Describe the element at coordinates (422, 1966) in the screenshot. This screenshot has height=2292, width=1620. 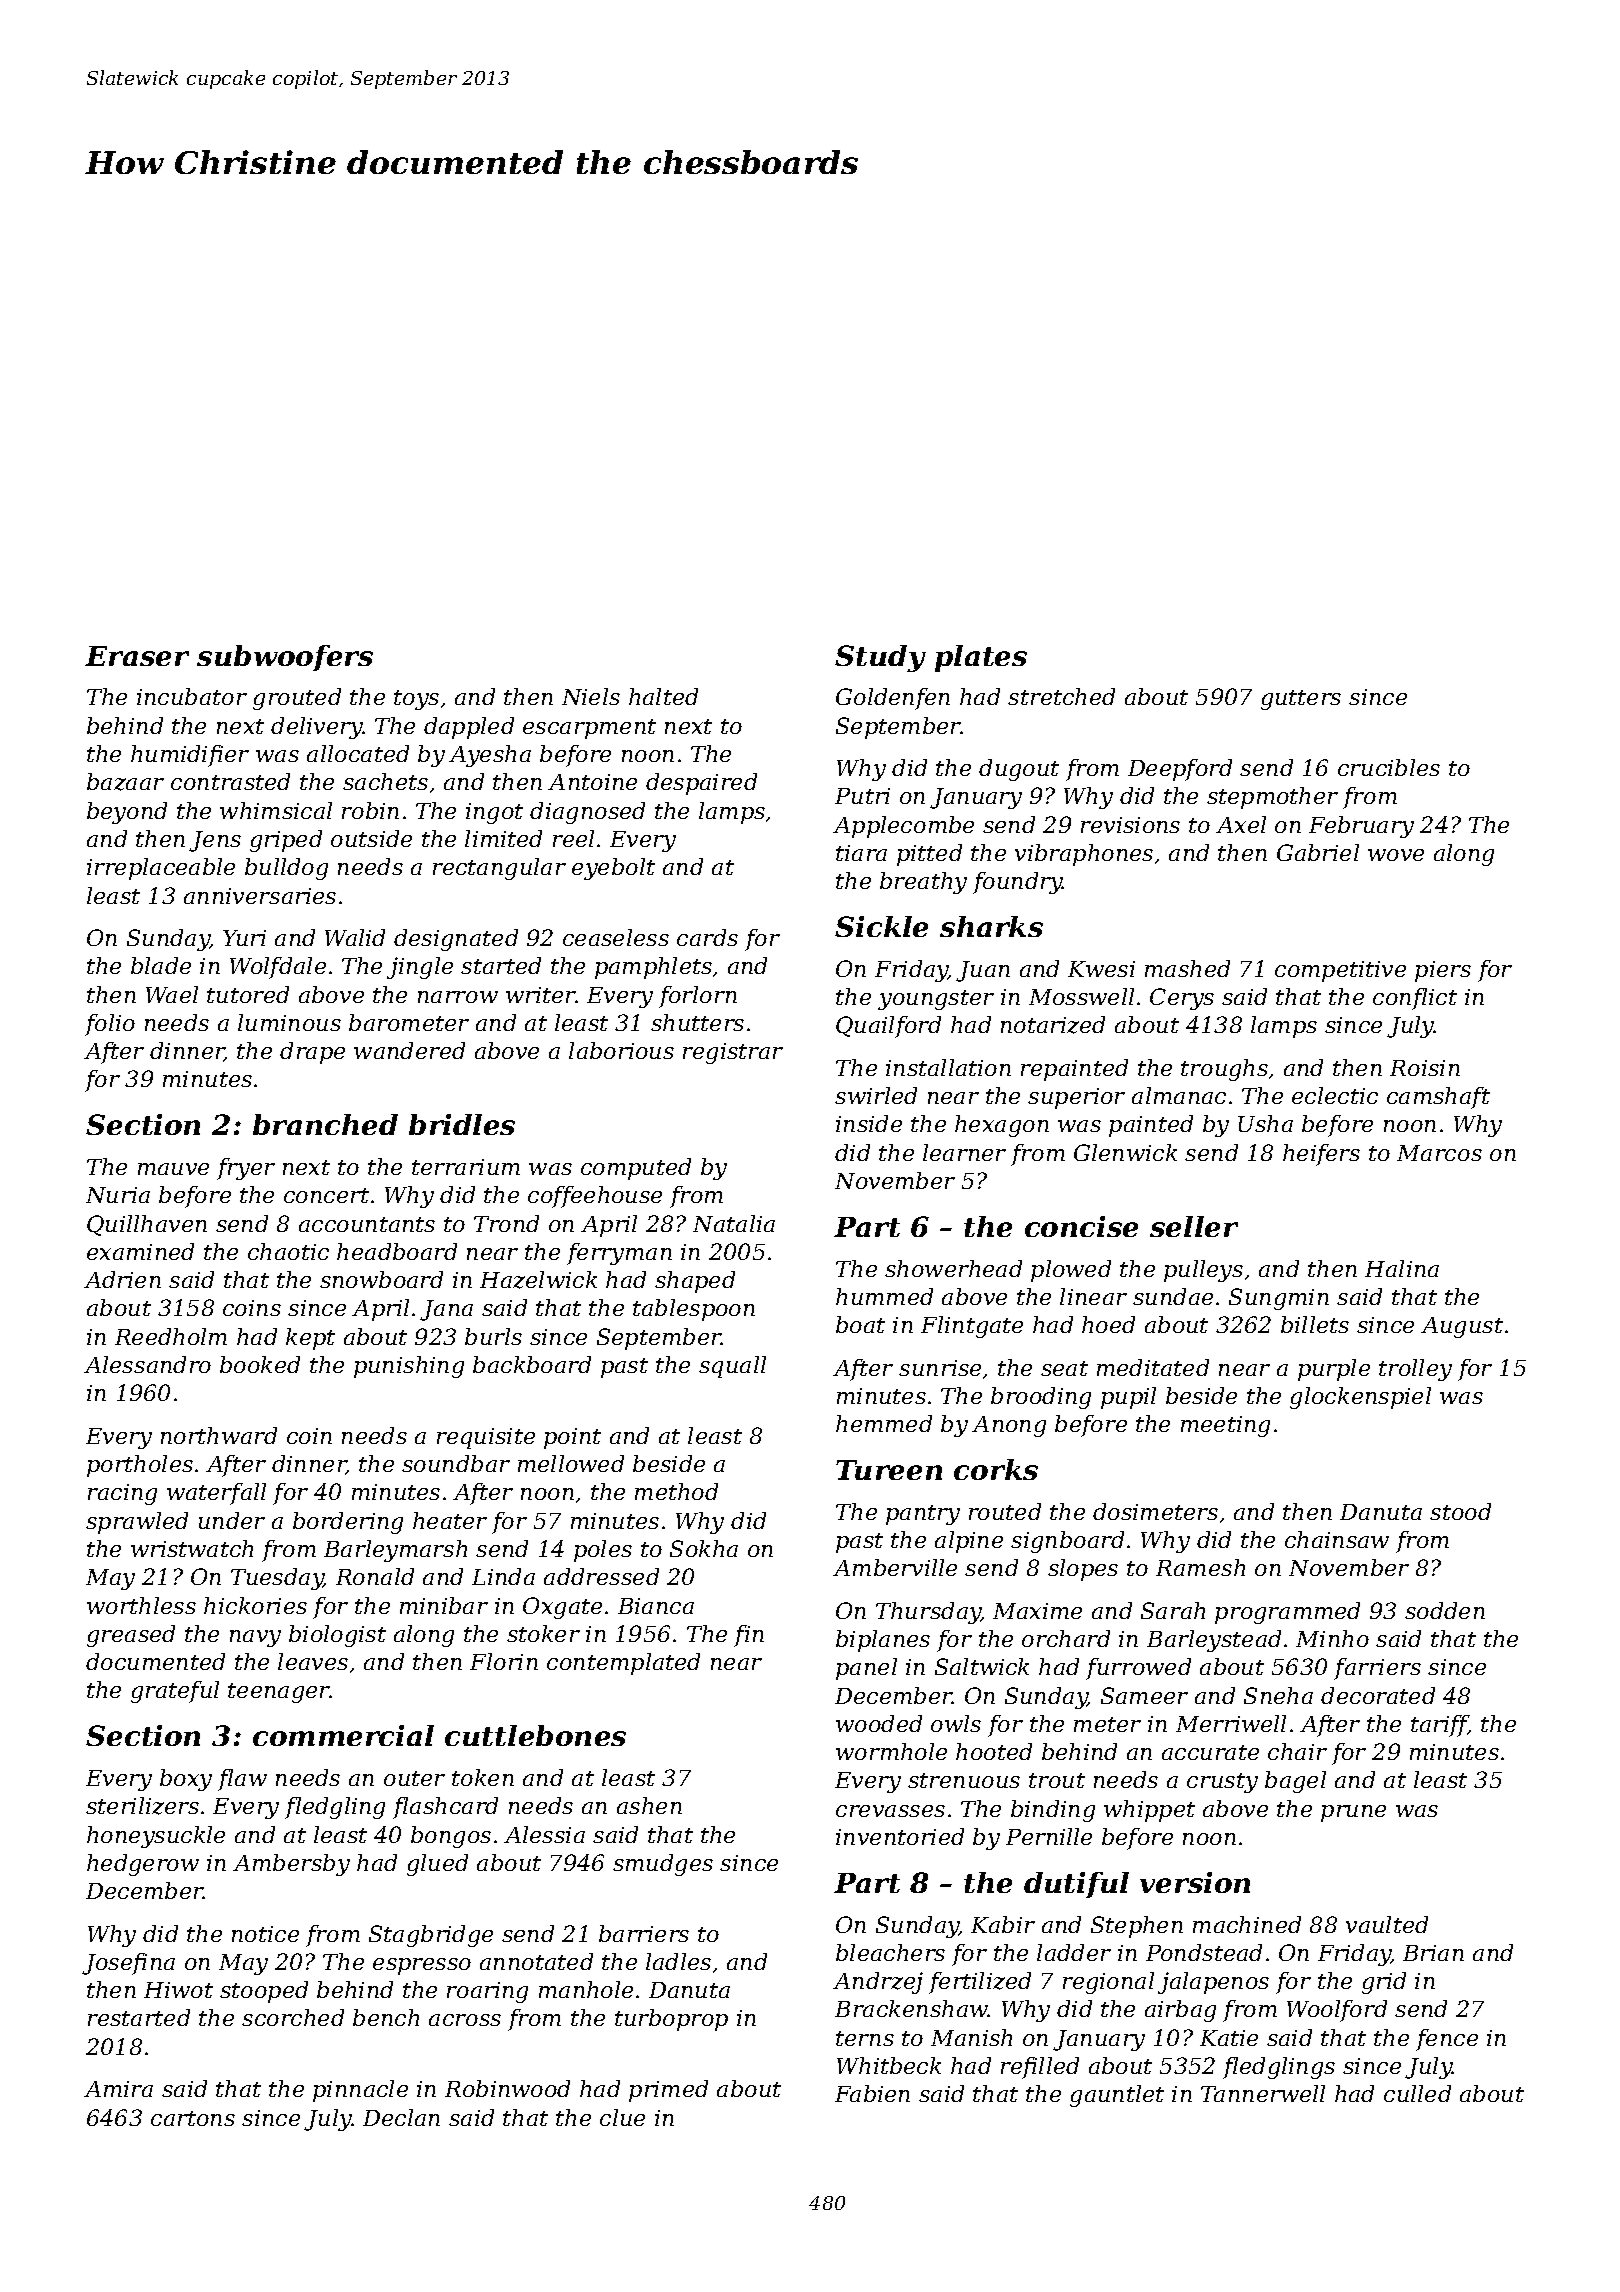
I see `espresso` at that location.
